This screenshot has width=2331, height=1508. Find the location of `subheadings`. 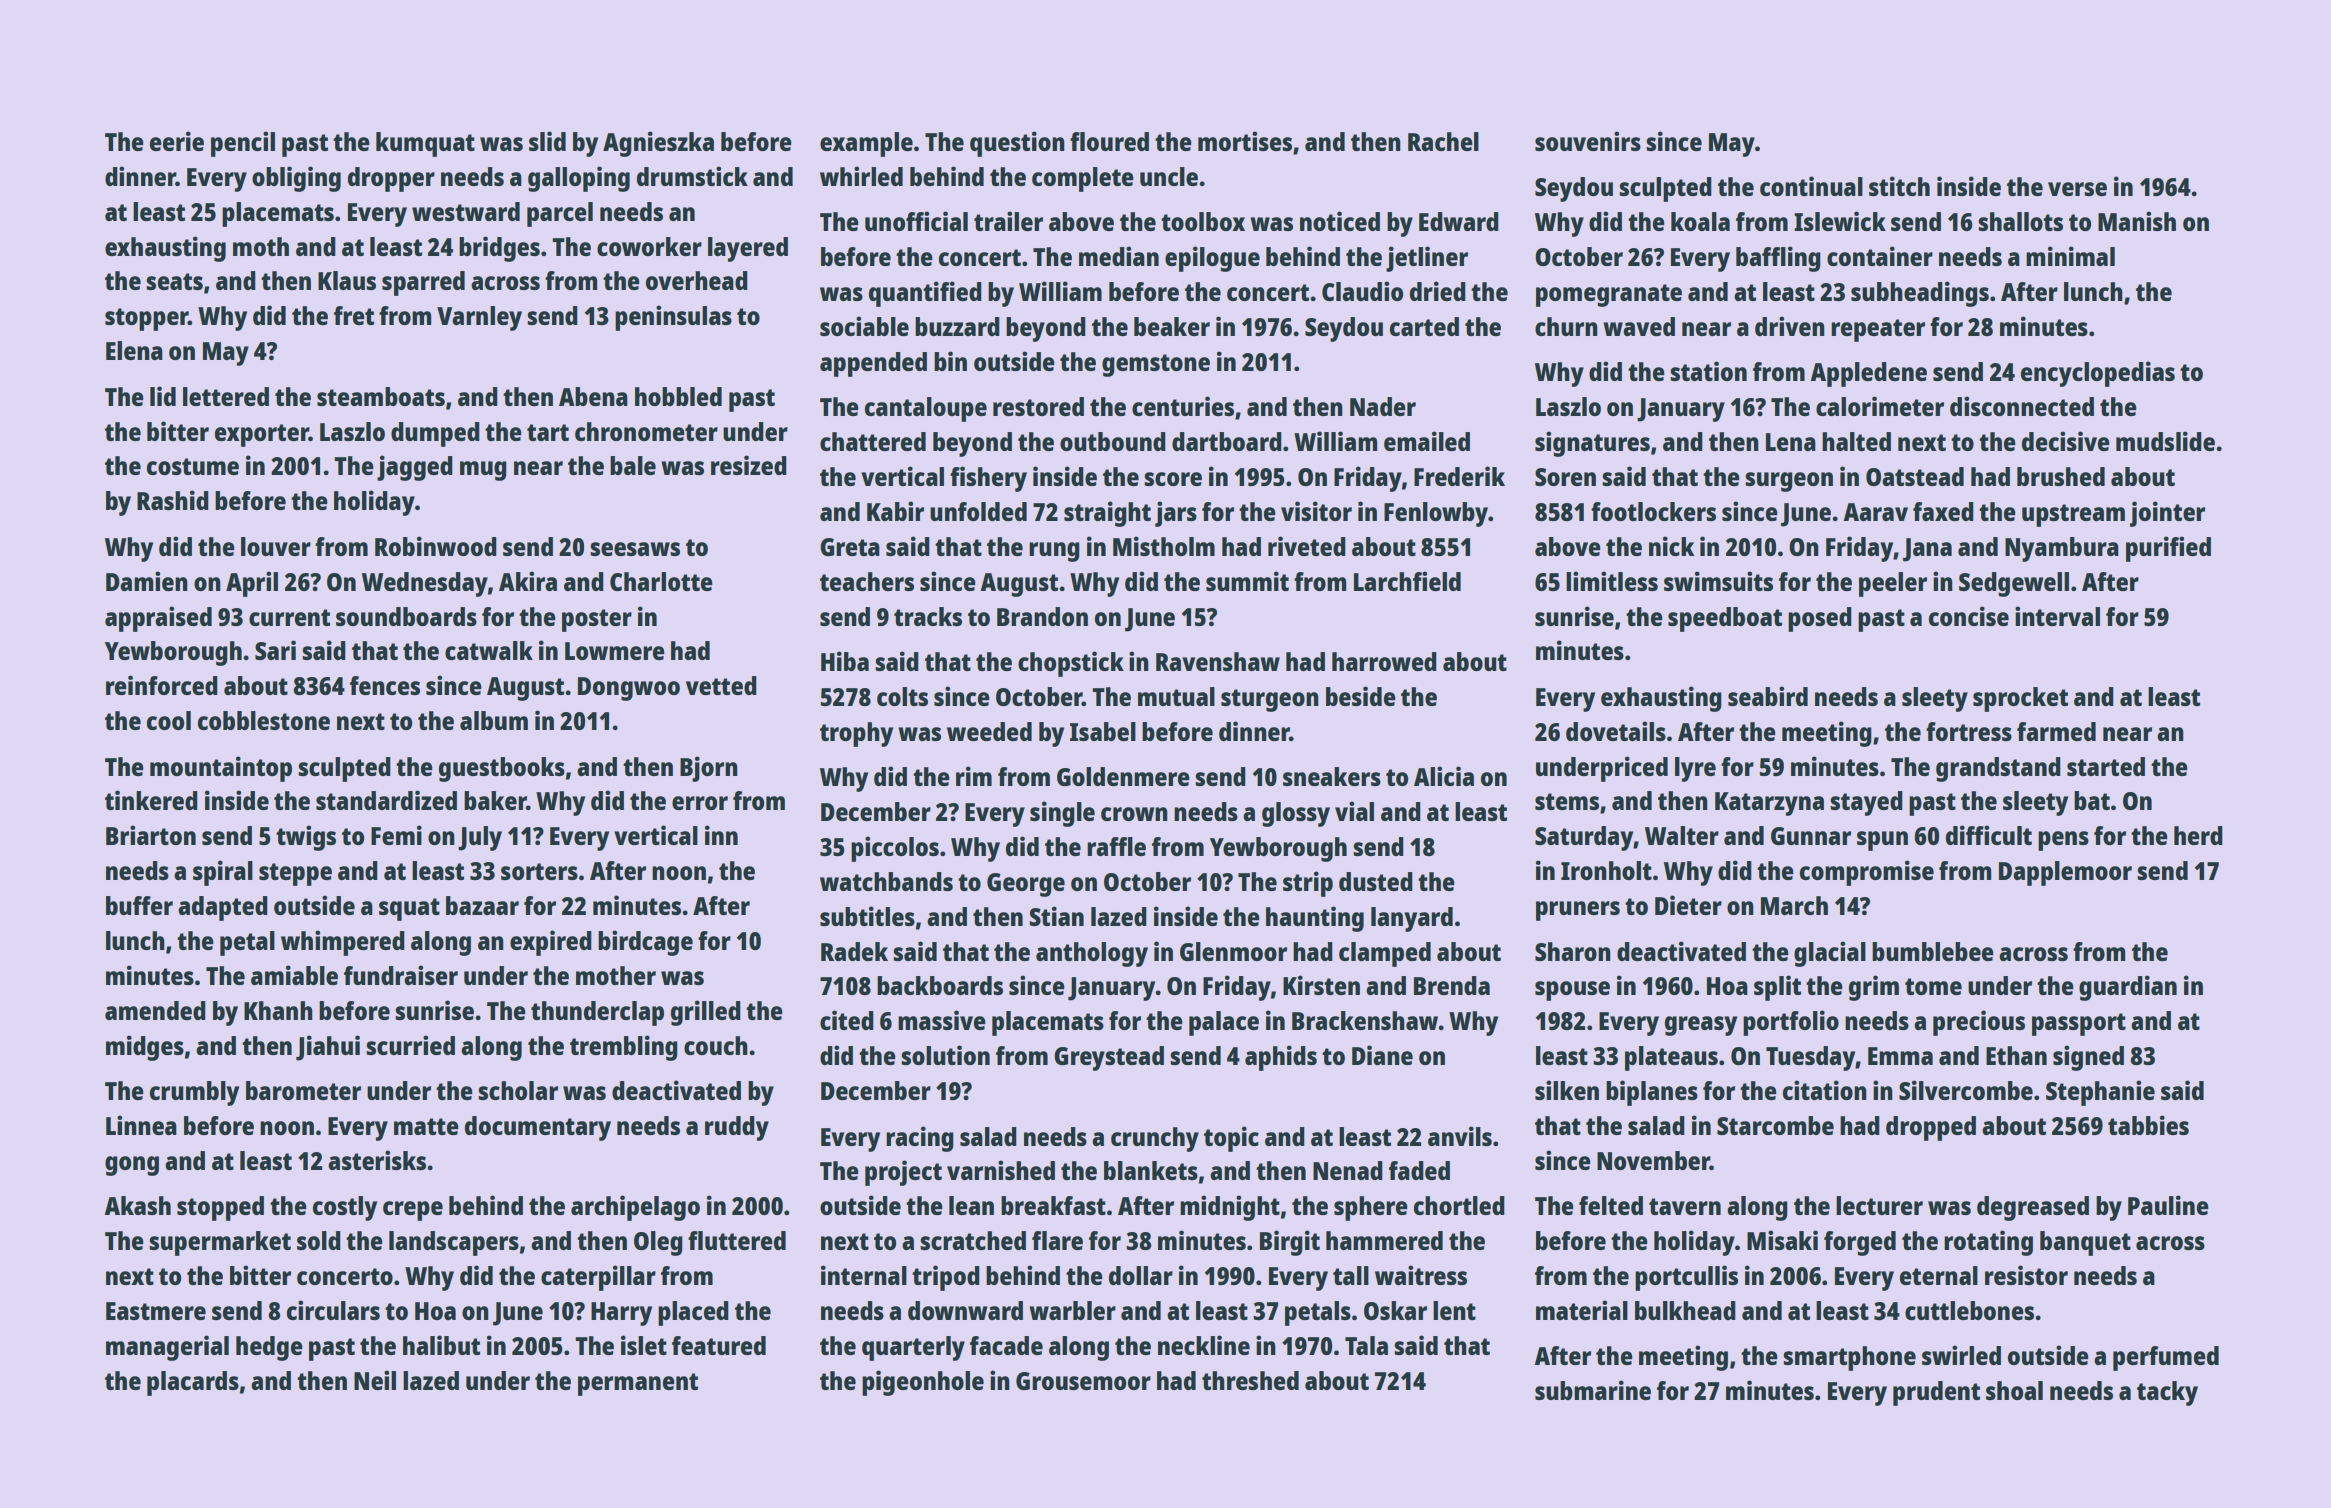

subheadings is located at coordinates (1920, 294).
